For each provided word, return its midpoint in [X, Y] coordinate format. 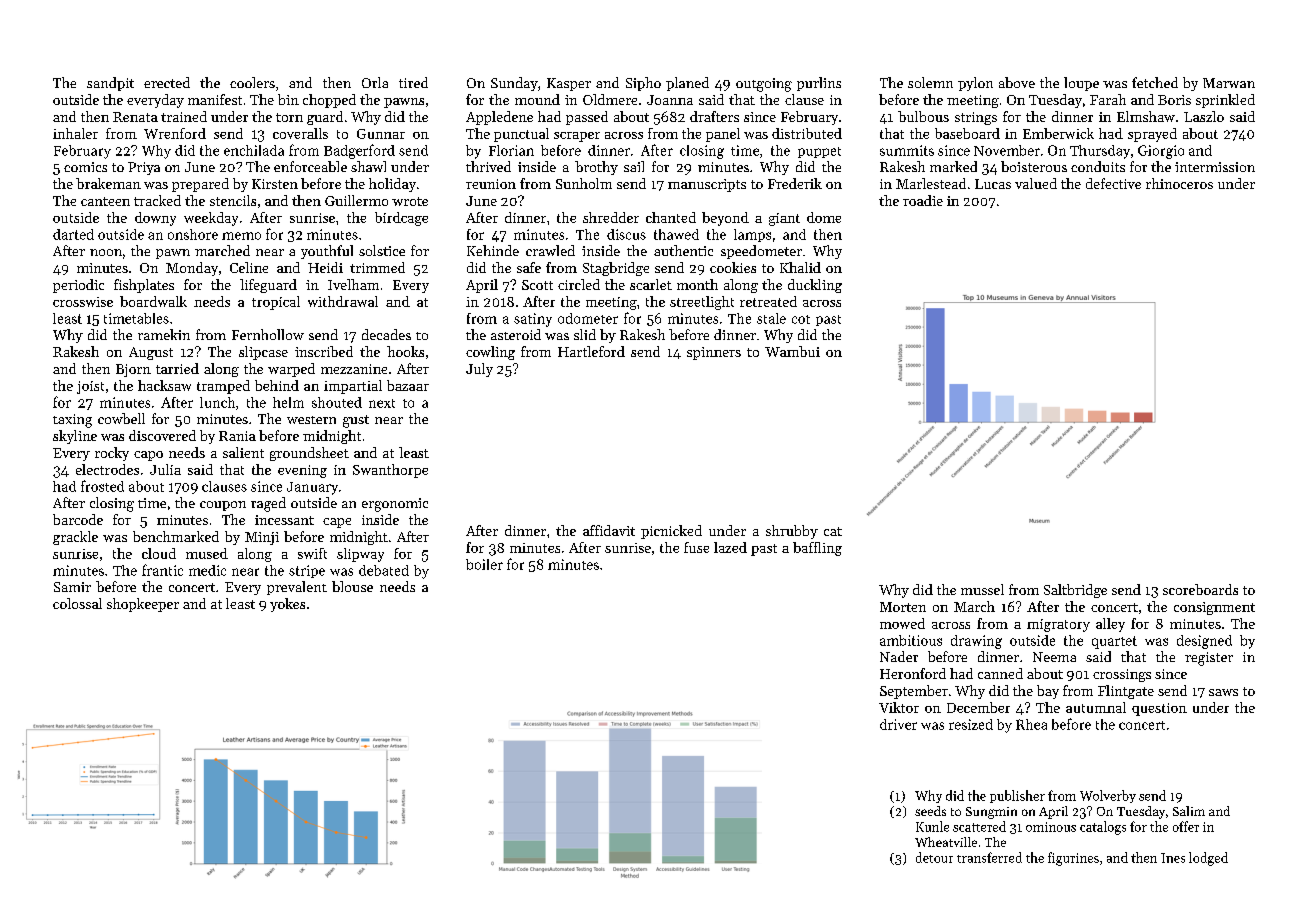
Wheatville [946, 842]
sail [634, 166]
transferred [989, 857]
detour [934, 857]
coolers [252, 82]
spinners [714, 353]
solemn [930, 82]
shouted [337, 402]
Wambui [792, 351]
